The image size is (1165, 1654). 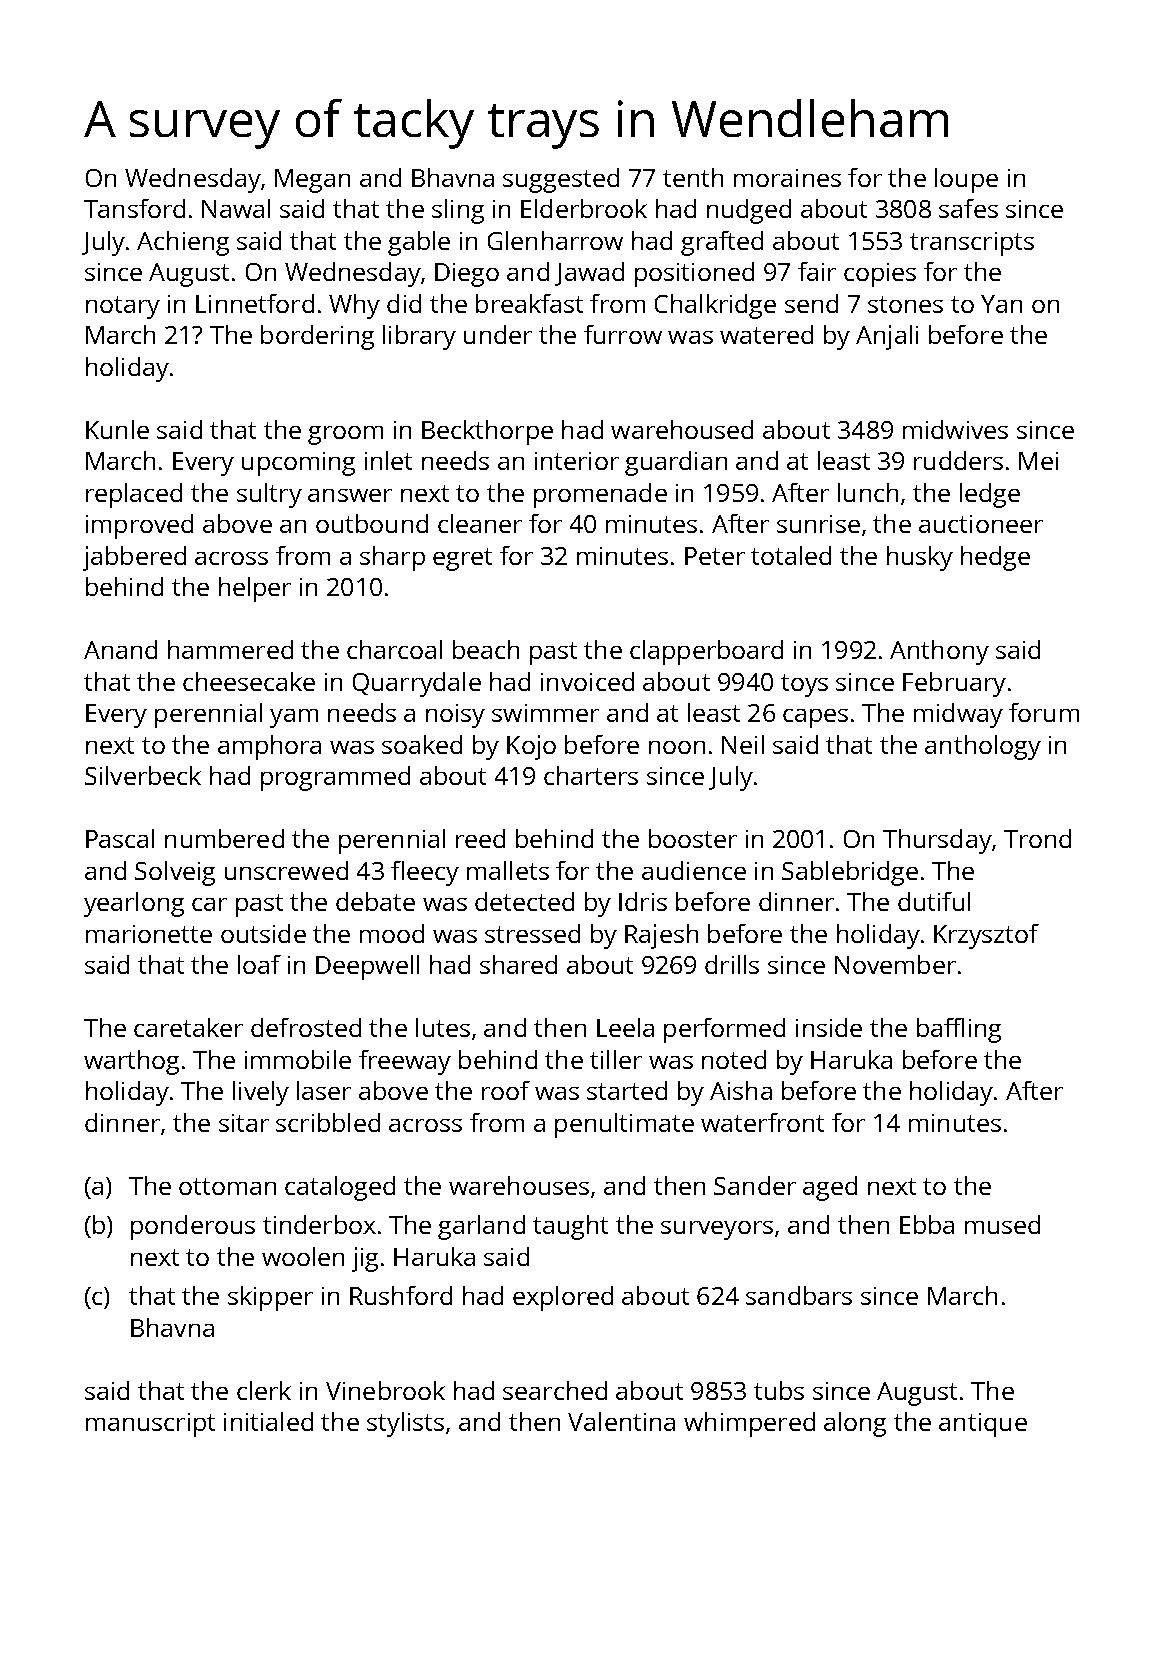 What do you see at coordinates (1001, 304) in the image?
I see `Yan` at bounding box center [1001, 304].
